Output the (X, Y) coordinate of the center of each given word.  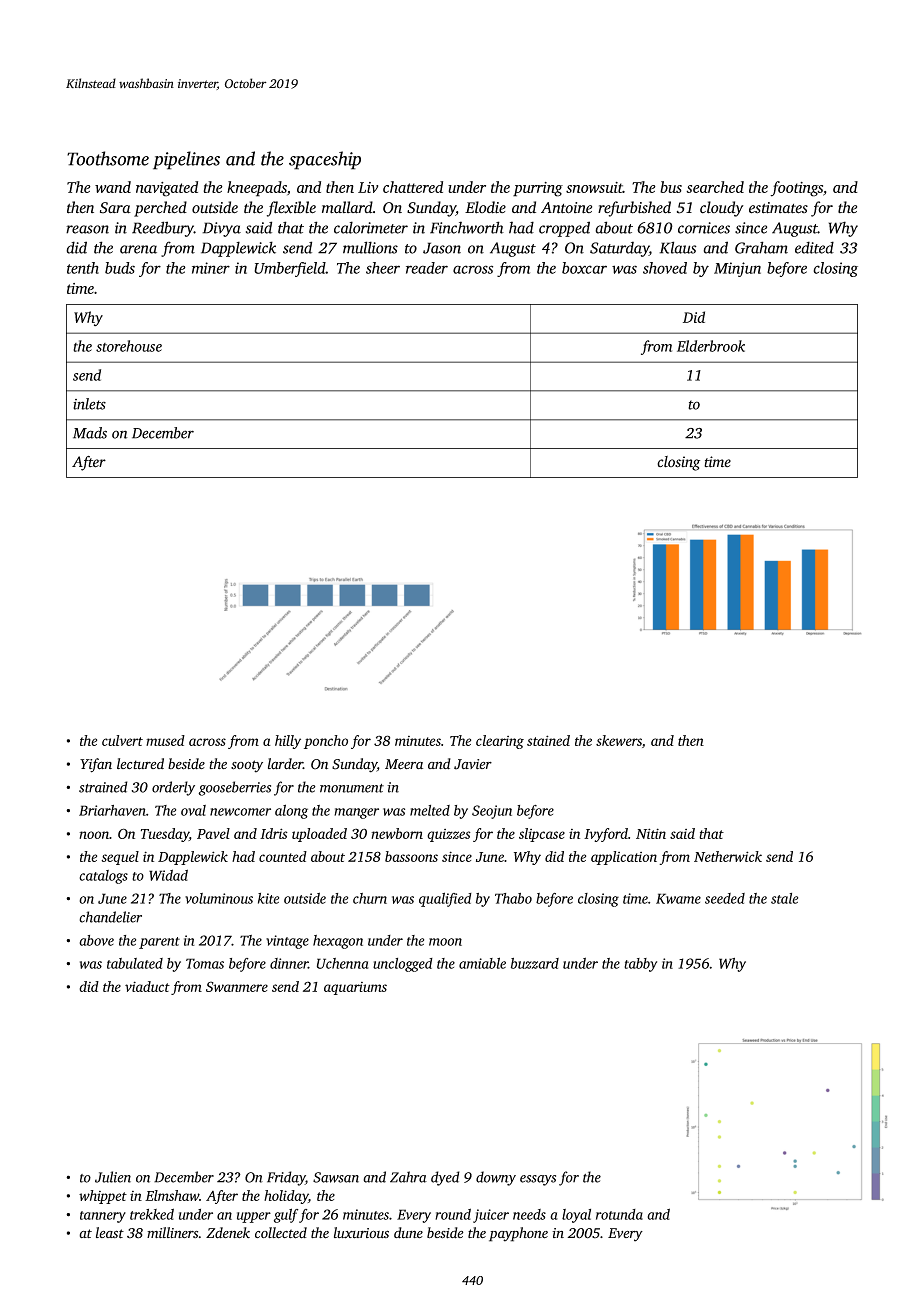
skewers (619, 740)
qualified (445, 899)
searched (715, 187)
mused (165, 740)
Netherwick (728, 856)
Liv (368, 187)
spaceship (325, 160)
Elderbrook (711, 346)
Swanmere (237, 986)
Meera (404, 764)
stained (548, 740)
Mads (90, 433)
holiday (286, 1197)
